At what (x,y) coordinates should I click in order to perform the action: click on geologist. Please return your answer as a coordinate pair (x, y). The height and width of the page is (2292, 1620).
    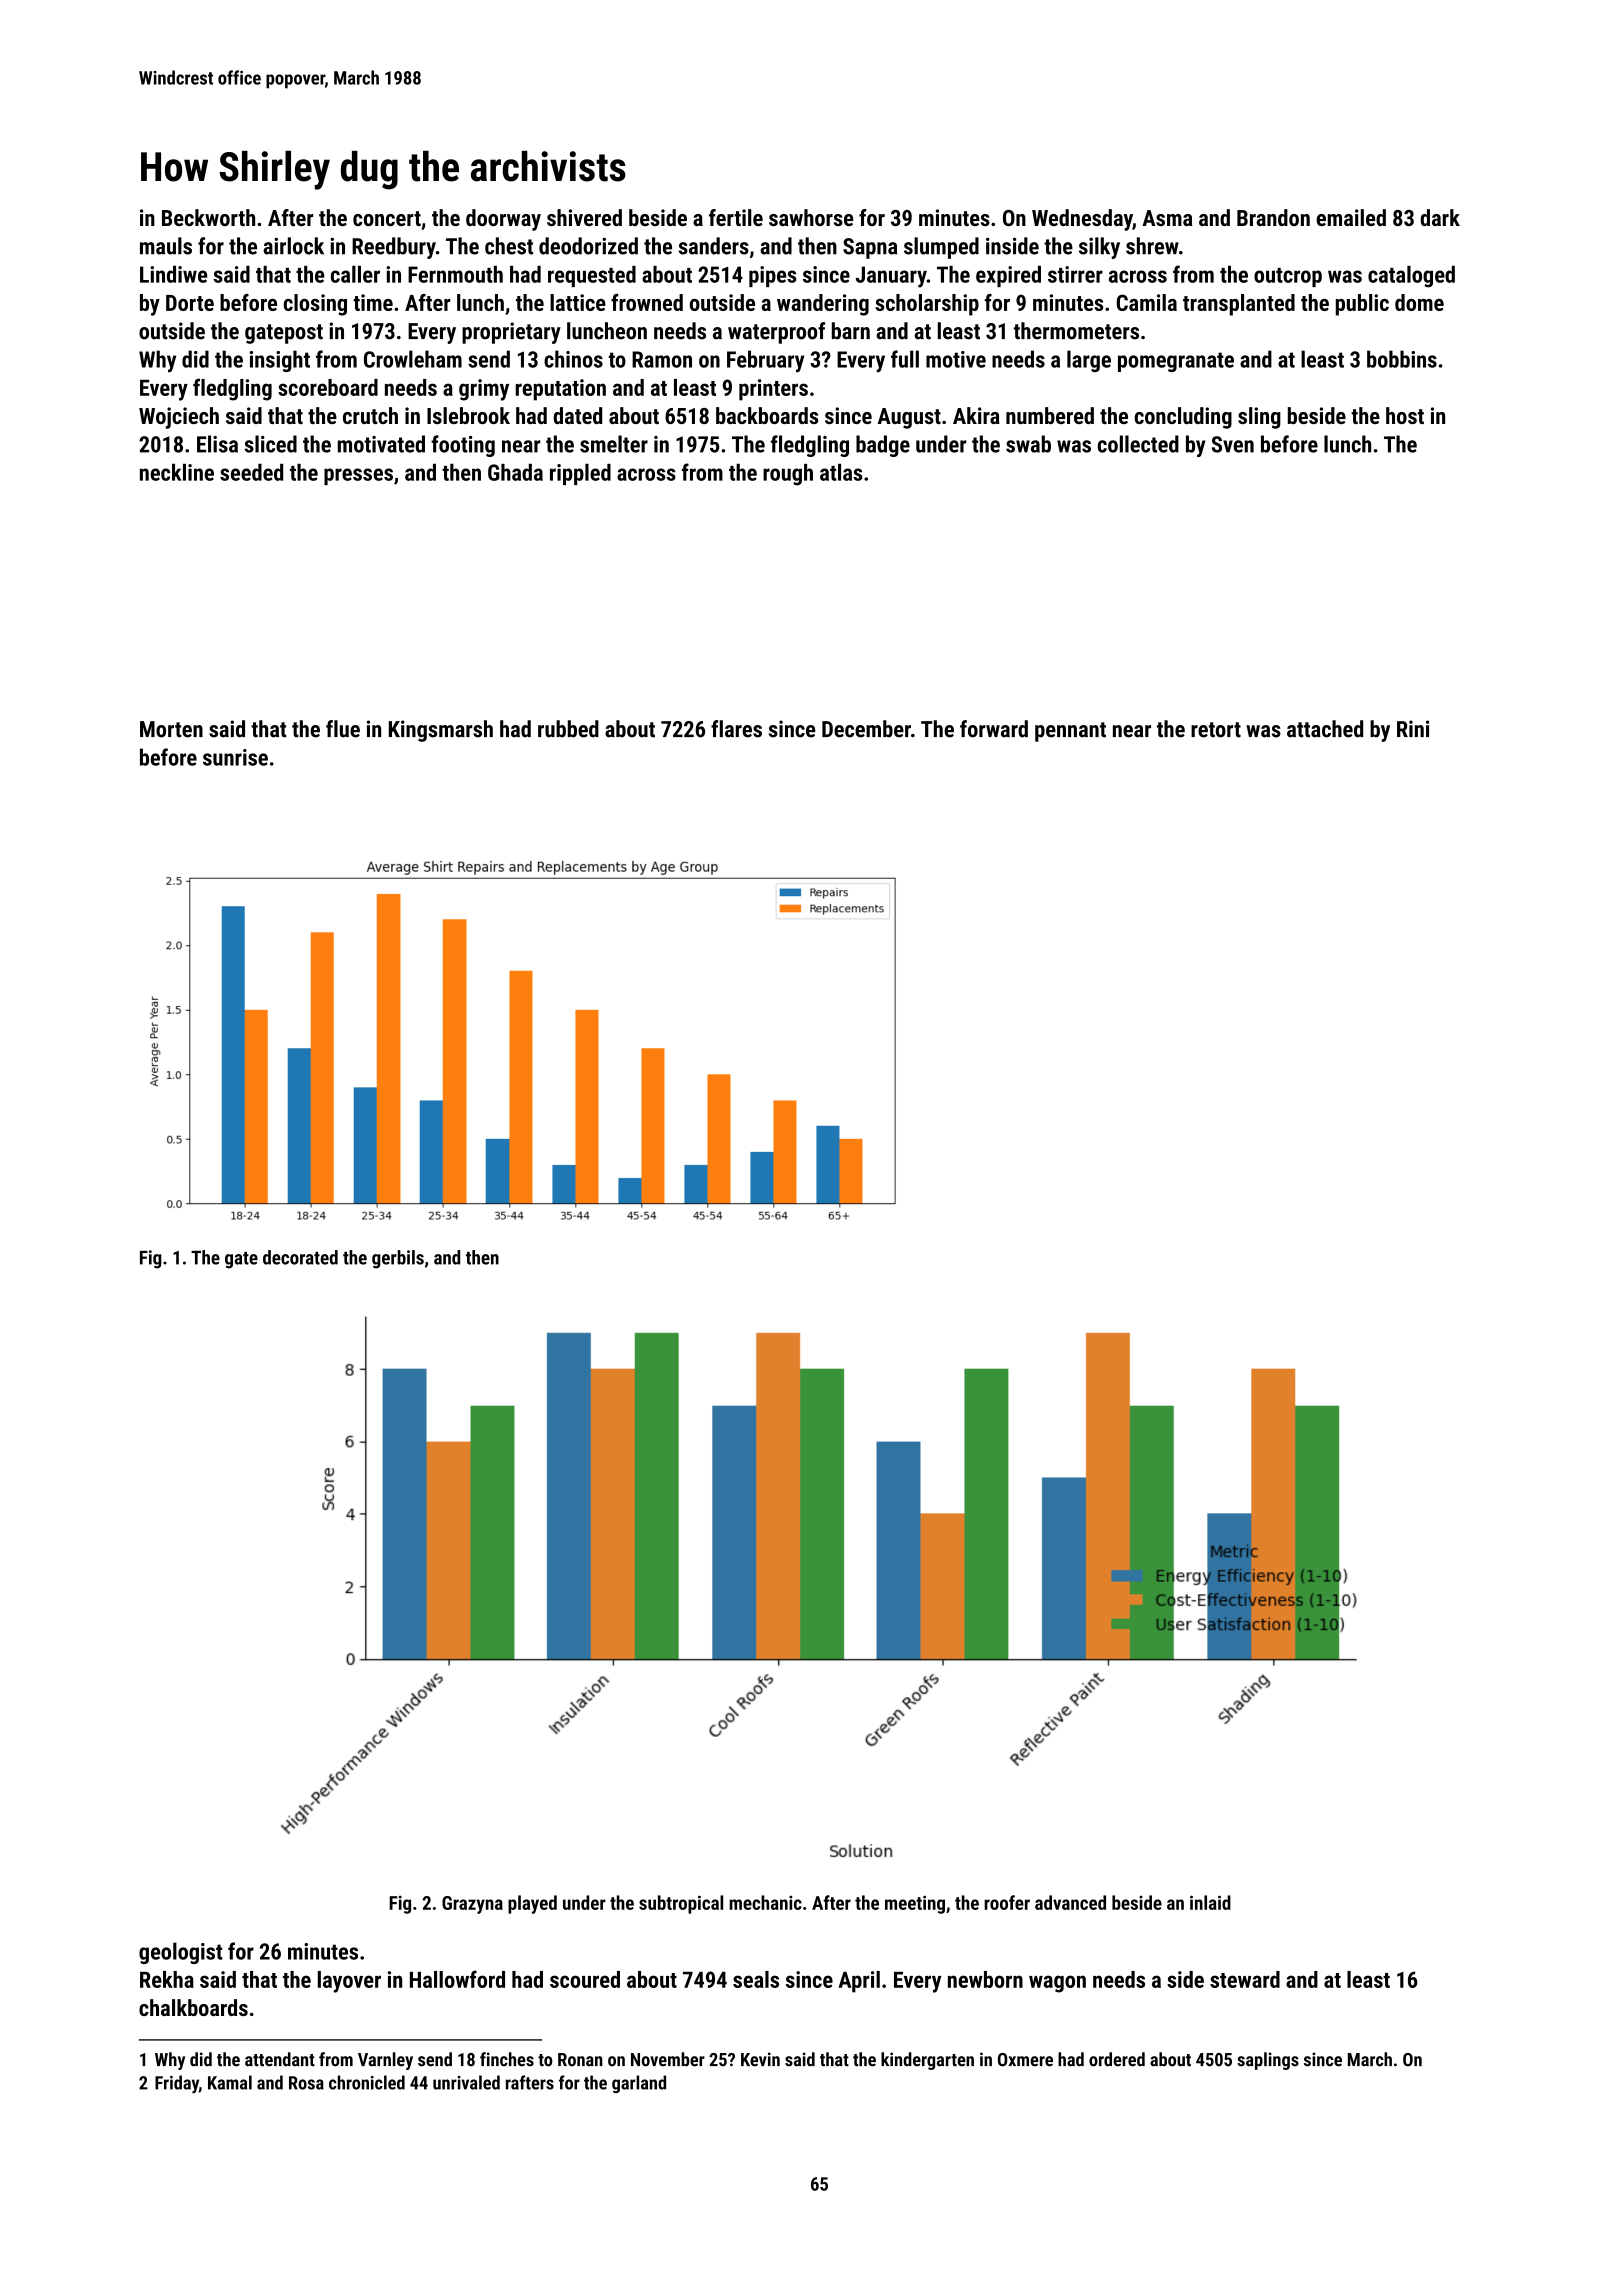
    Looking at the image, I should click on (181, 1953).
